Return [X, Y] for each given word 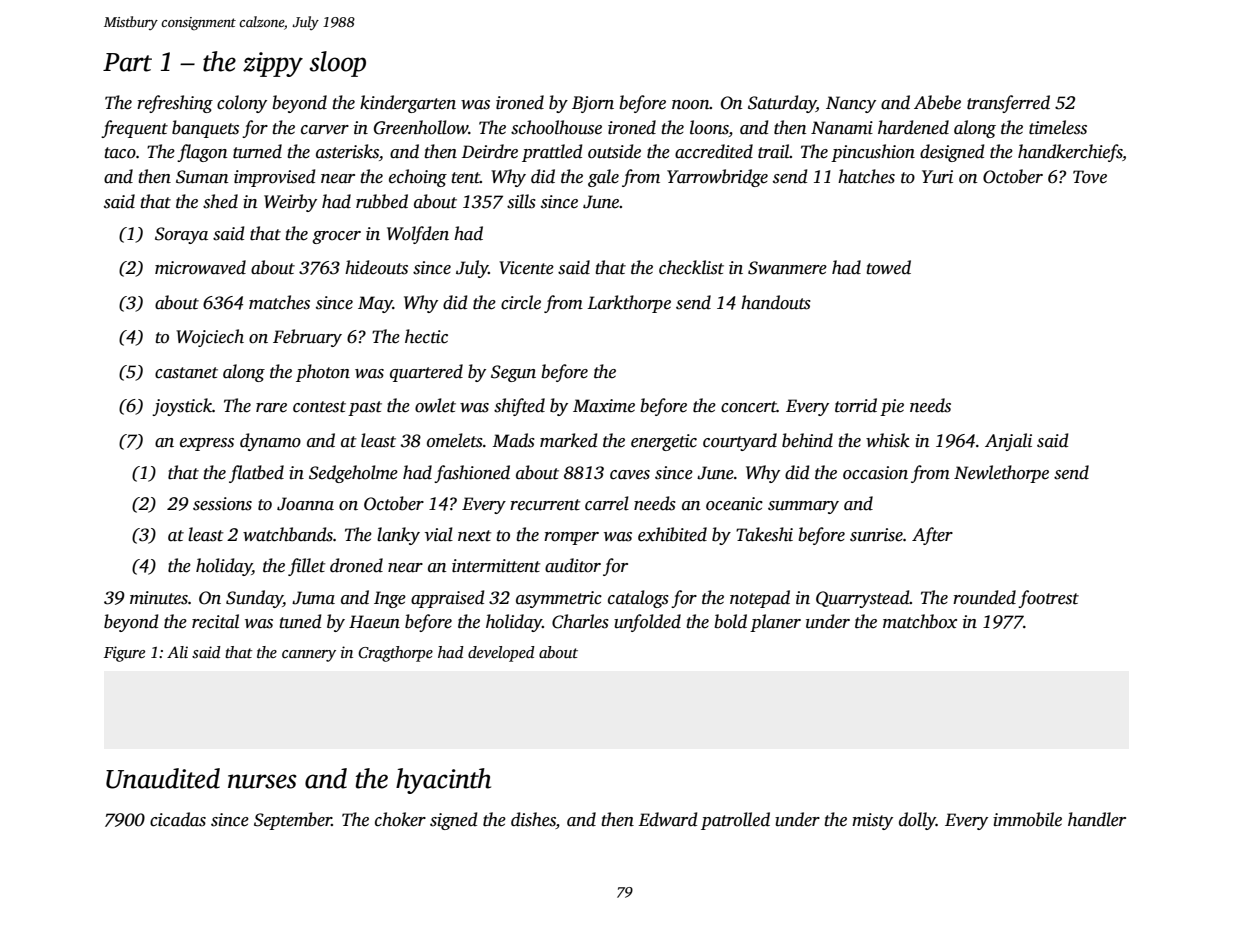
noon [691, 105]
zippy [273, 64]
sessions [222, 504]
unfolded [647, 623]
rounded [984, 597]
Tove [1090, 177]
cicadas [178, 819]
